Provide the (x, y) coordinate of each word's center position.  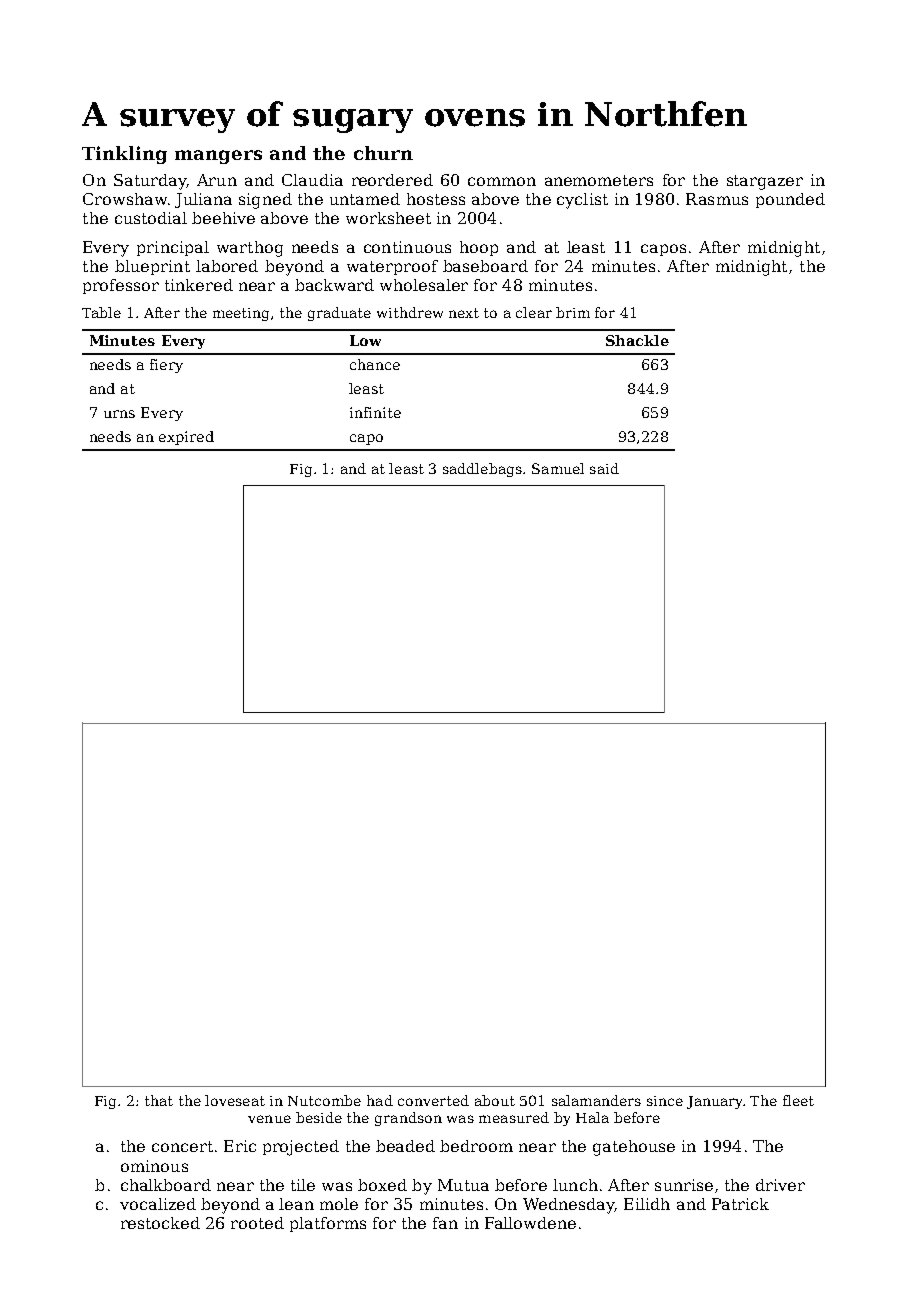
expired (186, 438)
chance (375, 364)
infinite (375, 412)
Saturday (150, 182)
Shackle (637, 340)
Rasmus (717, 199)
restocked (160, 1223)
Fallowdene (530, 1223)
